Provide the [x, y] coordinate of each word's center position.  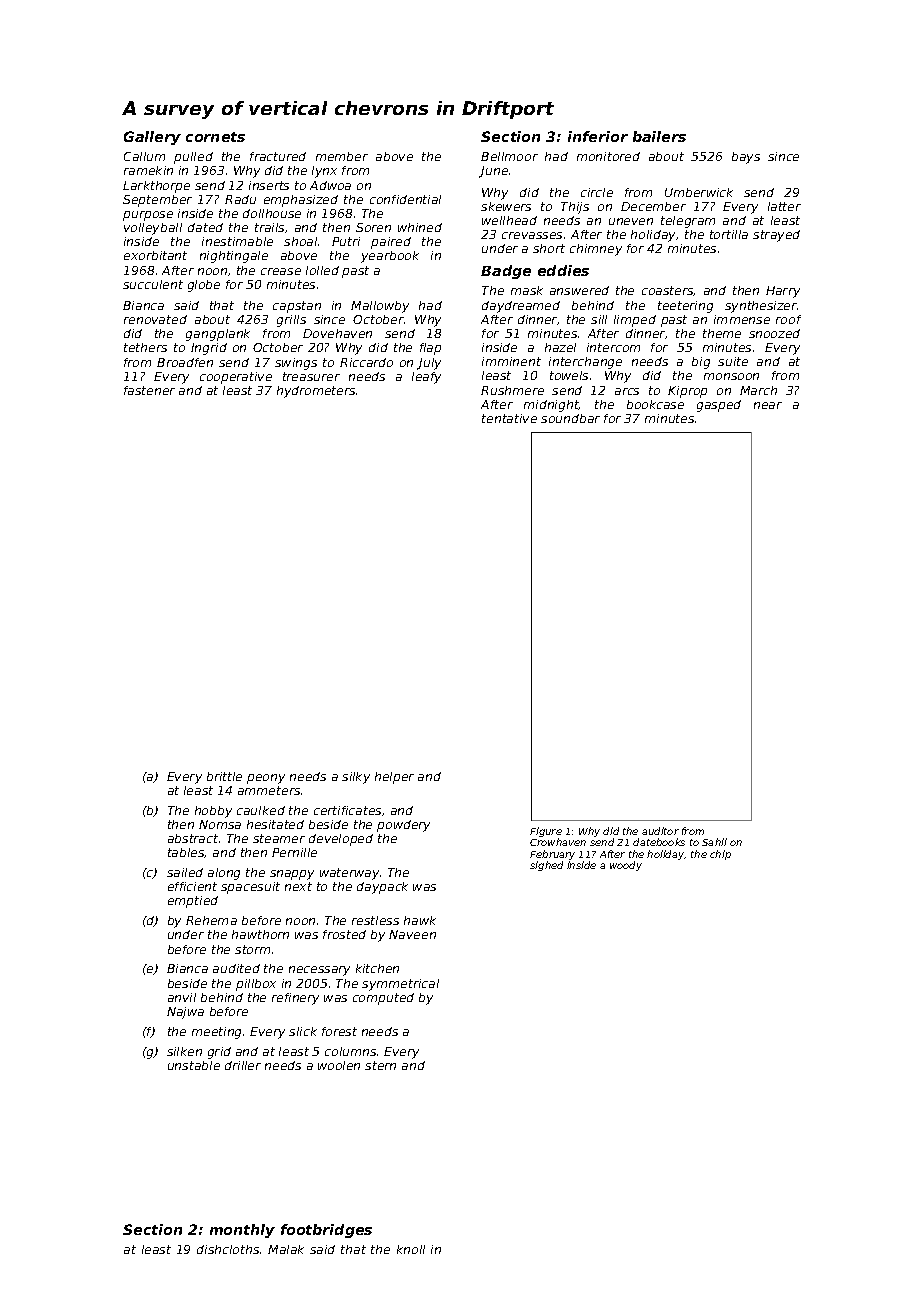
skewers [506, 206]
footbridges [326, 1231]
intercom [613, 347]
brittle [224, 776]
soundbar [570, 418]
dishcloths [228, 1249]
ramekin [148, 170]
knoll [411, 1249]
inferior [598, 136]
